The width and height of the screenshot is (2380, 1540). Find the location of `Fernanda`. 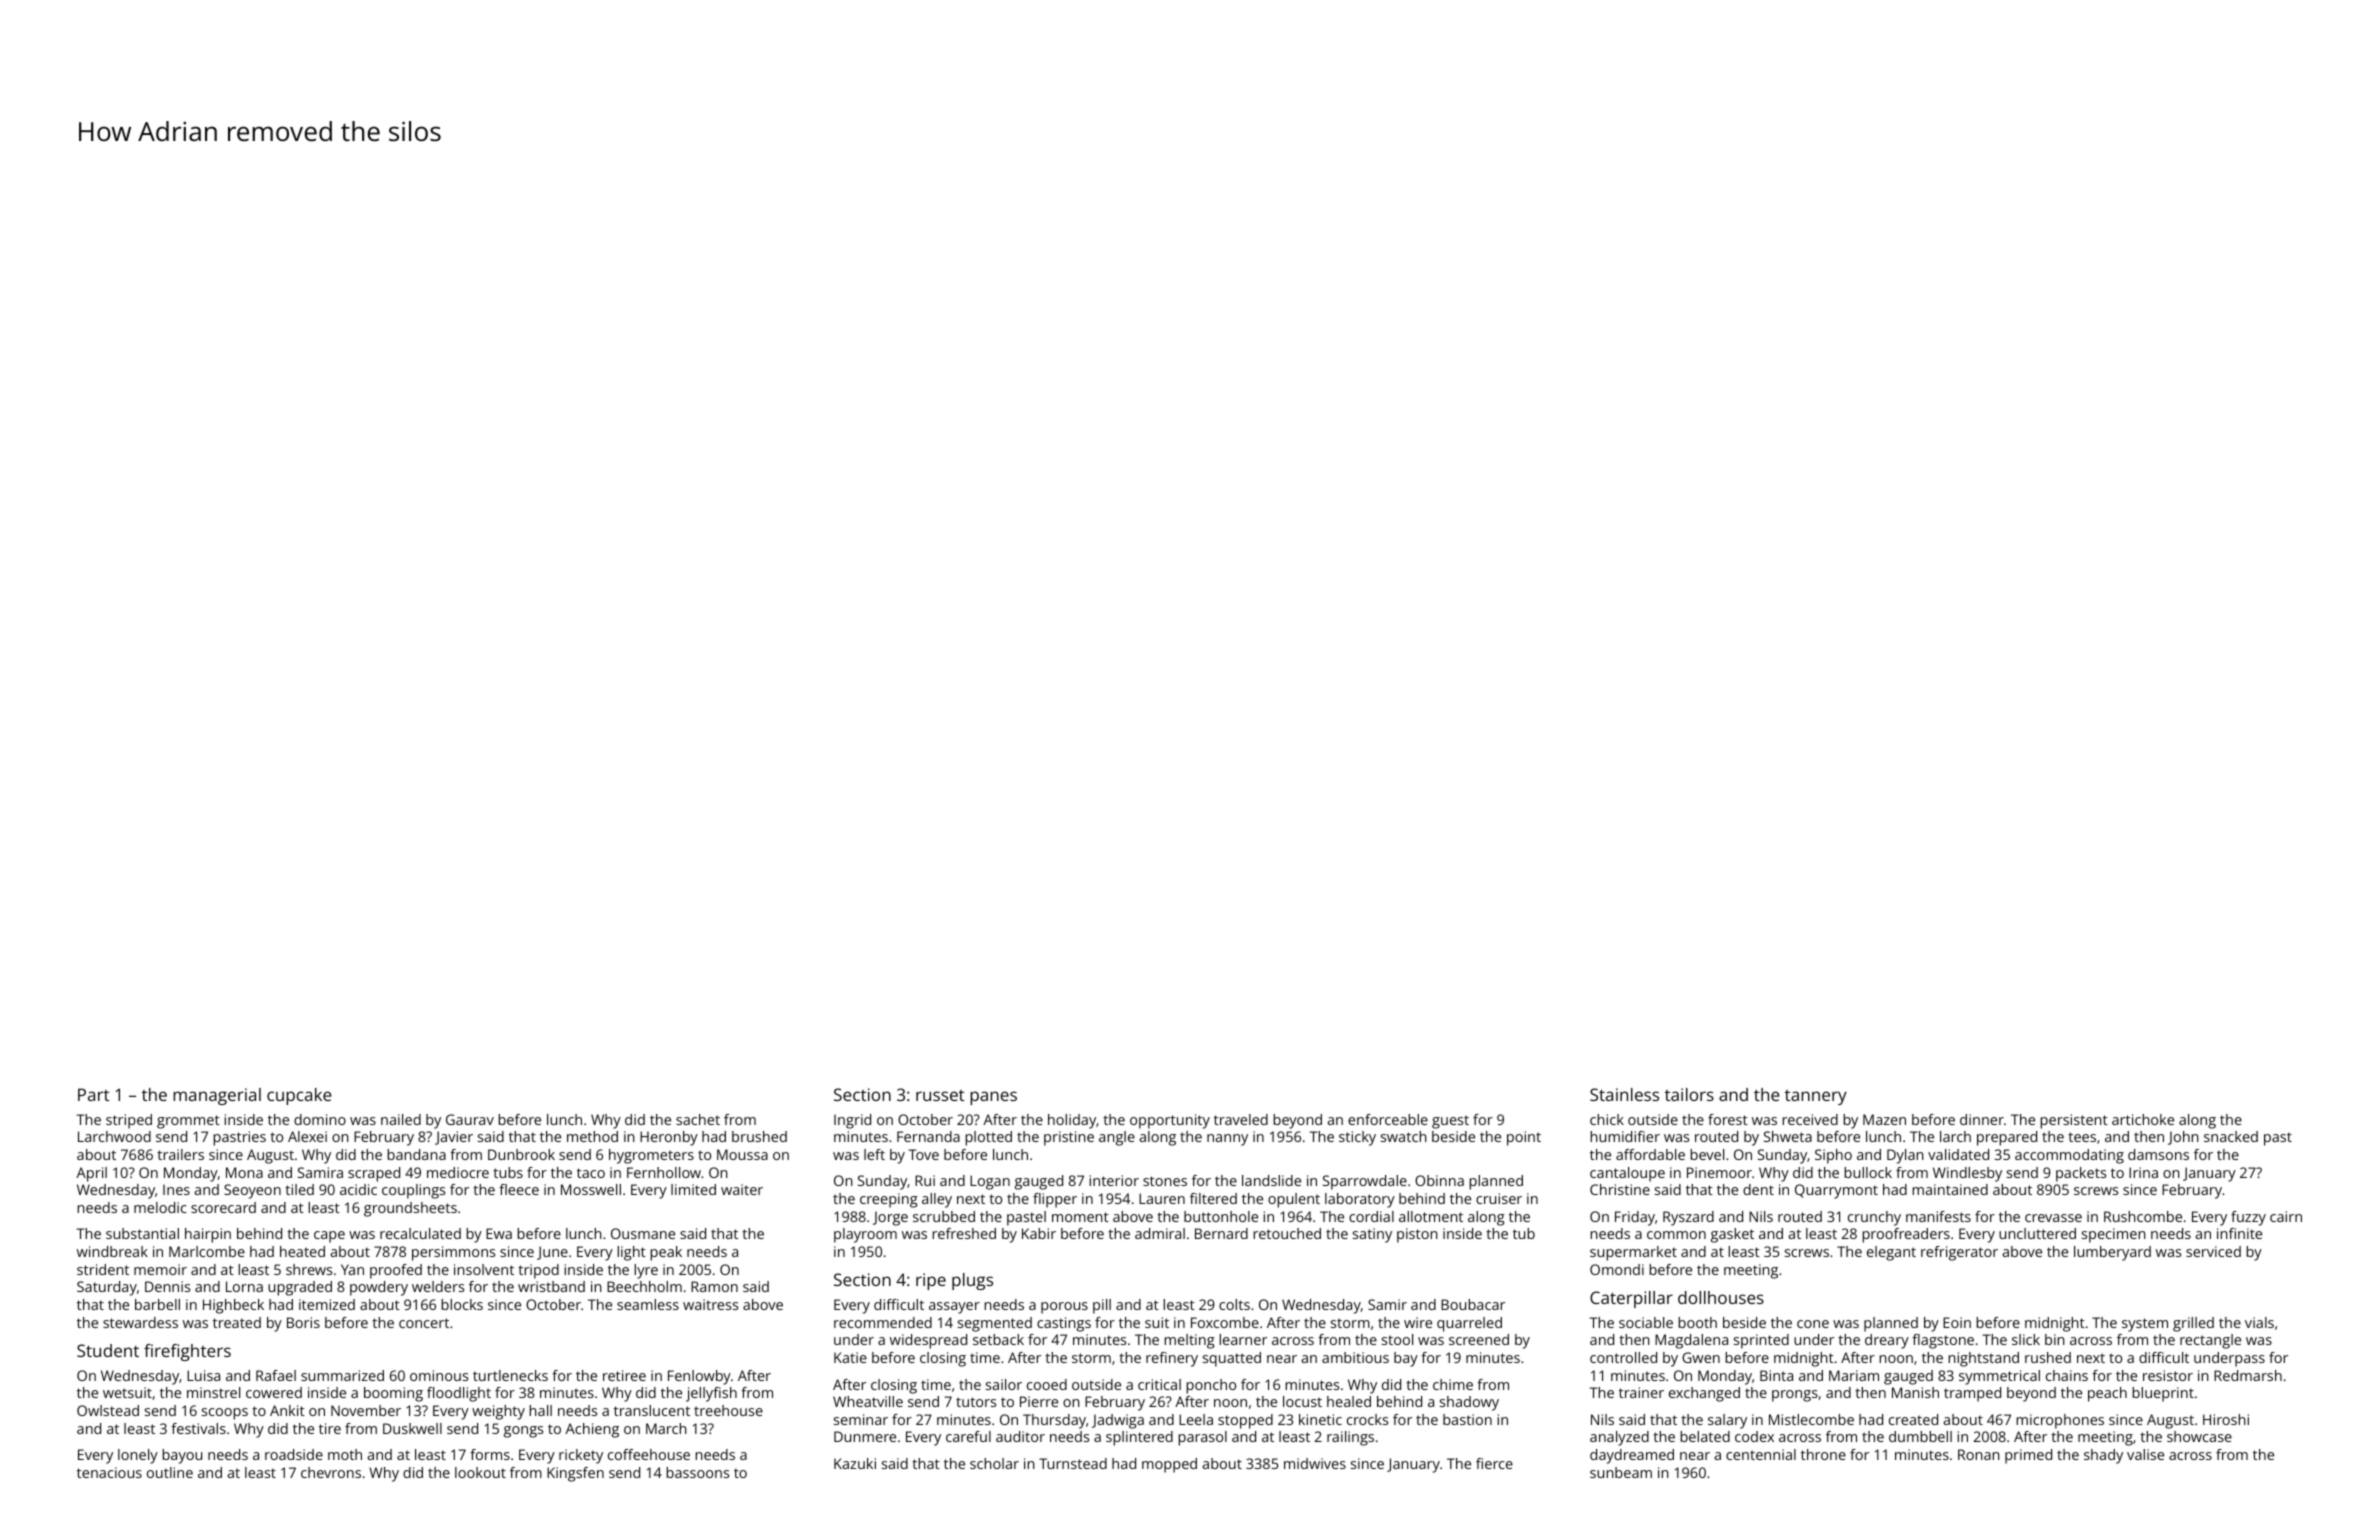

Fernanda is located at coordinates (928, 1136).
